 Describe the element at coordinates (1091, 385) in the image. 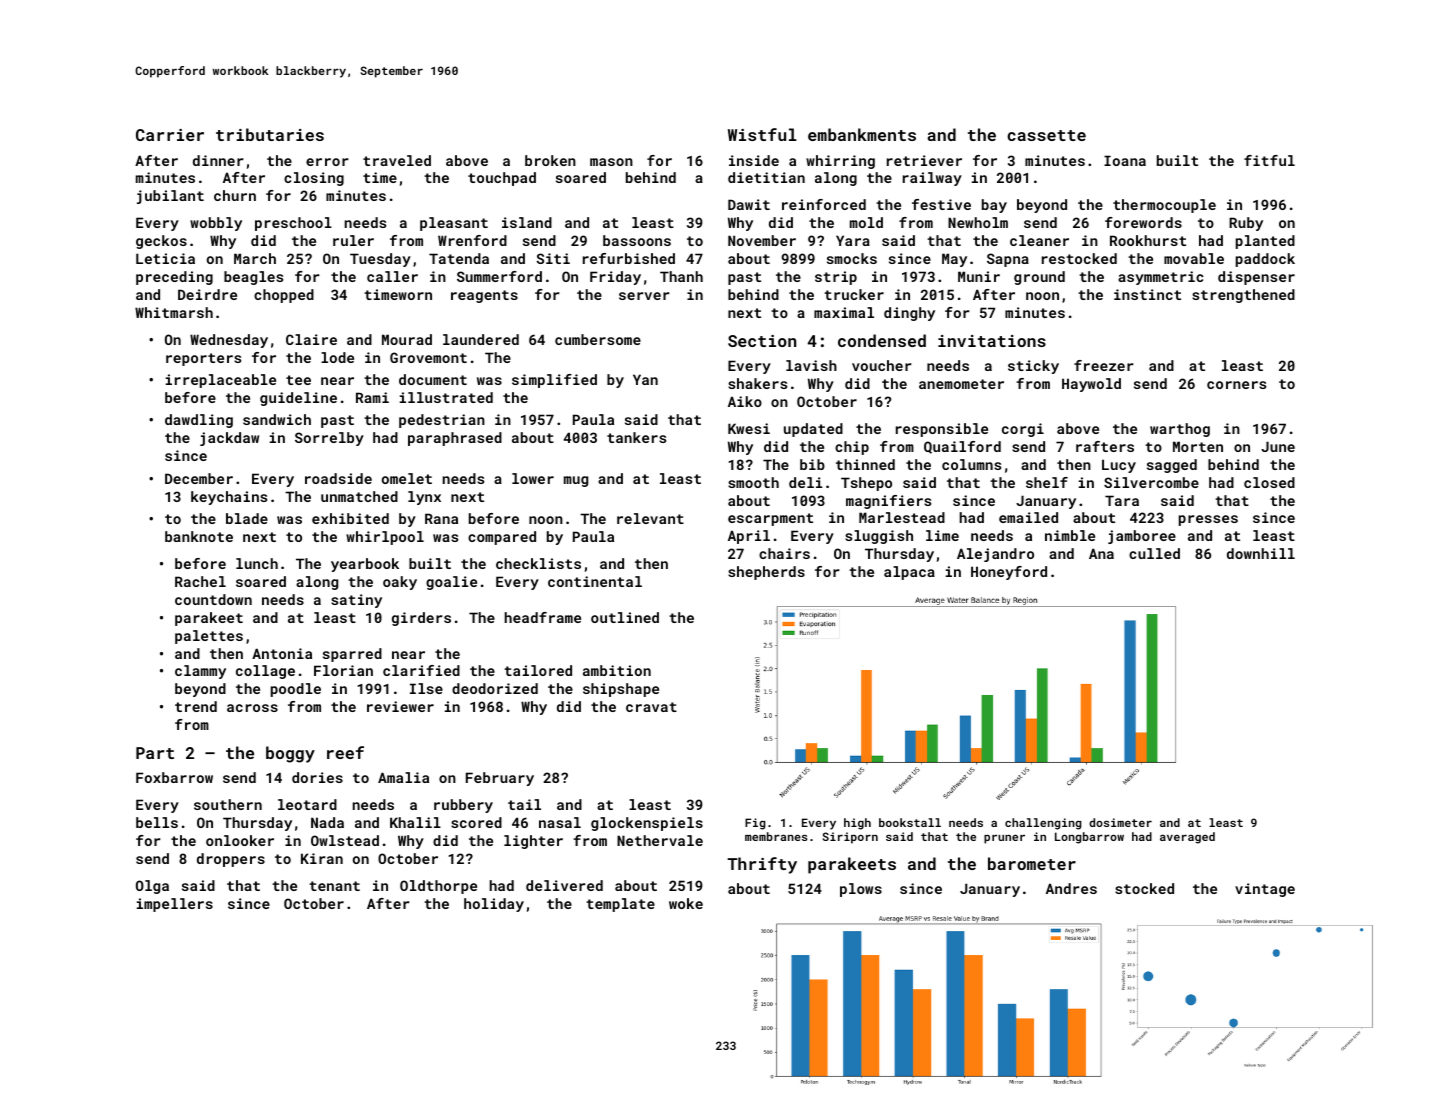

I see `Haywold` at that location.
